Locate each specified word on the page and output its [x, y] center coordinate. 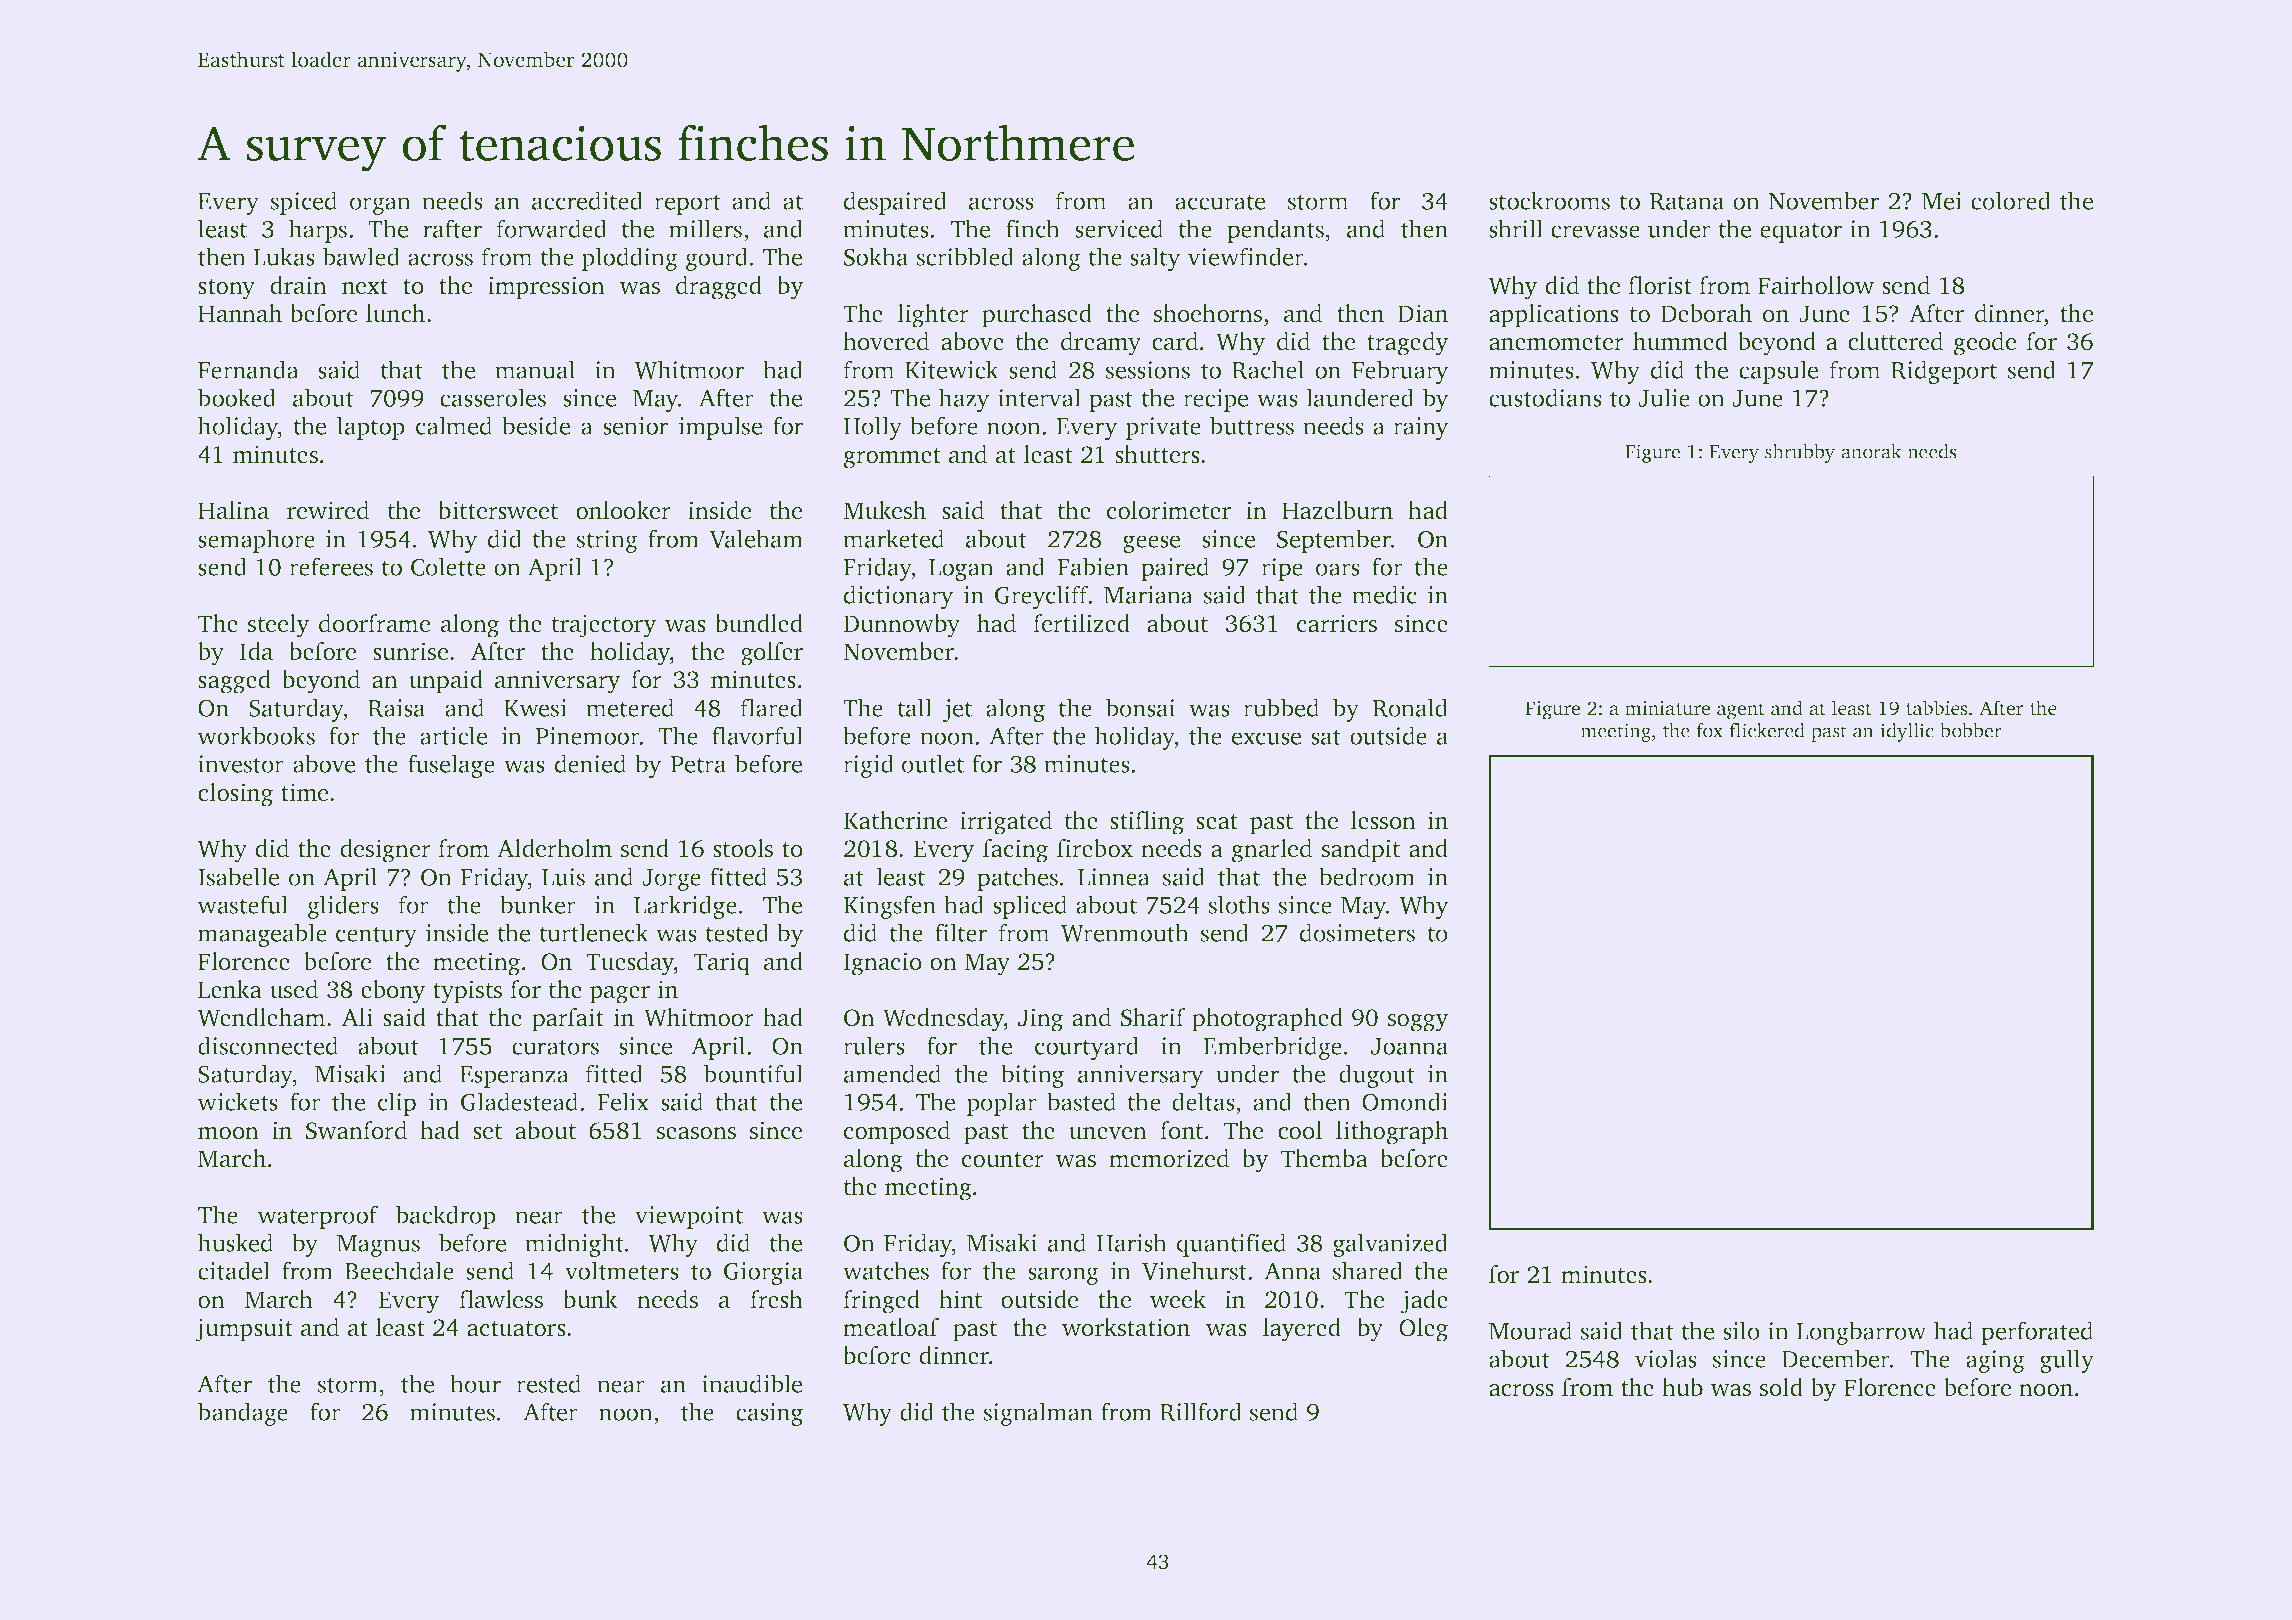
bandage [243, 1414]
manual [535, 369]
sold [1781, 1387]
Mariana [1148, 595]
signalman [1038, 1414]
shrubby [1800, 453]
